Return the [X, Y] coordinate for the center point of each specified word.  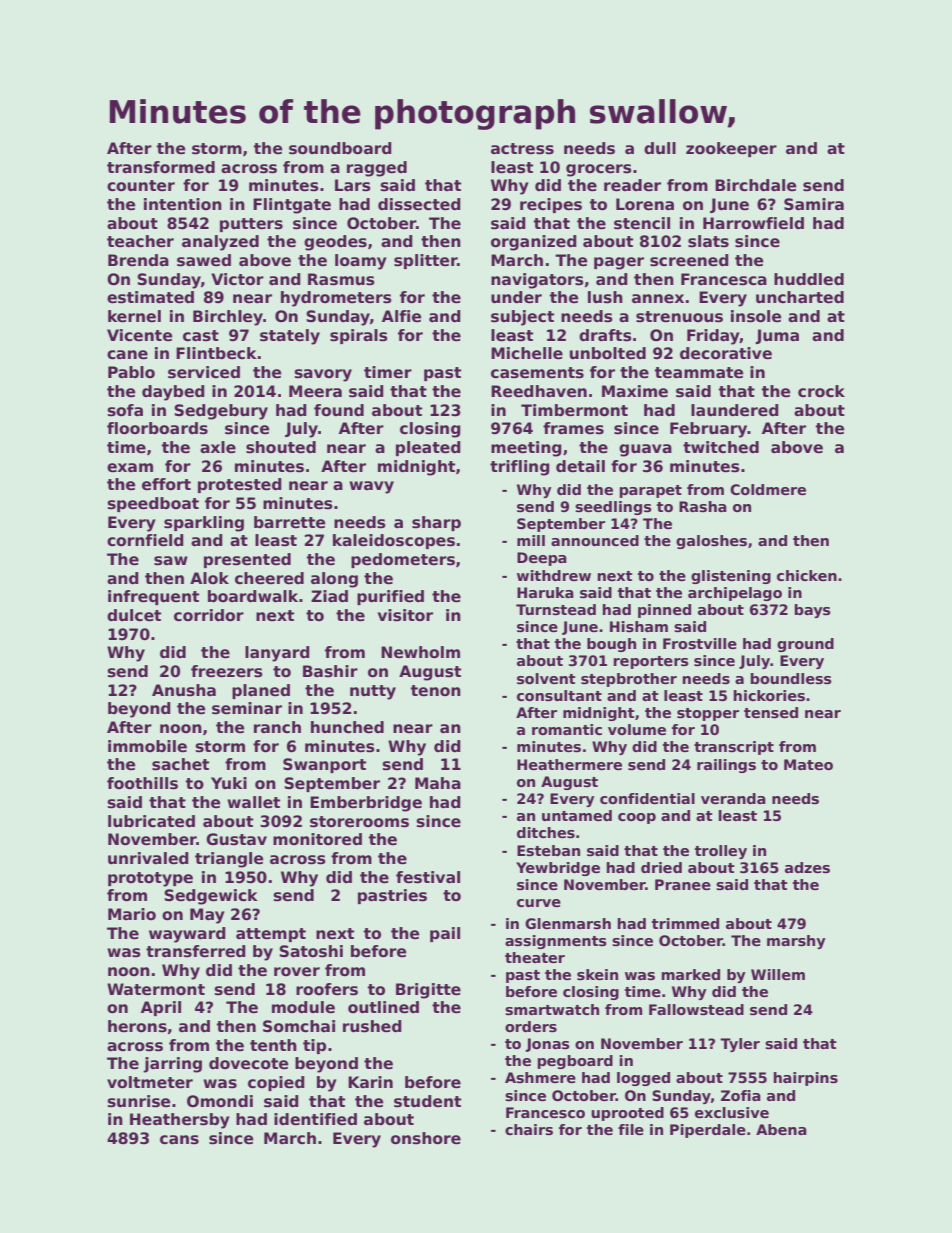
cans [179, 1140]
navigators [537, 281]
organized [534, 243]
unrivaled [148, 858]
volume [637, 729]
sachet [180, 764]
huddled [809, 279]
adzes [807, 867]
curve [539, 903]
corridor [209, 615]
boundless [791, 678]
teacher [140, 241]
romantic [567, 729]
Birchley [228, 318]
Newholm [420, 652]
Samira [814, 204]
